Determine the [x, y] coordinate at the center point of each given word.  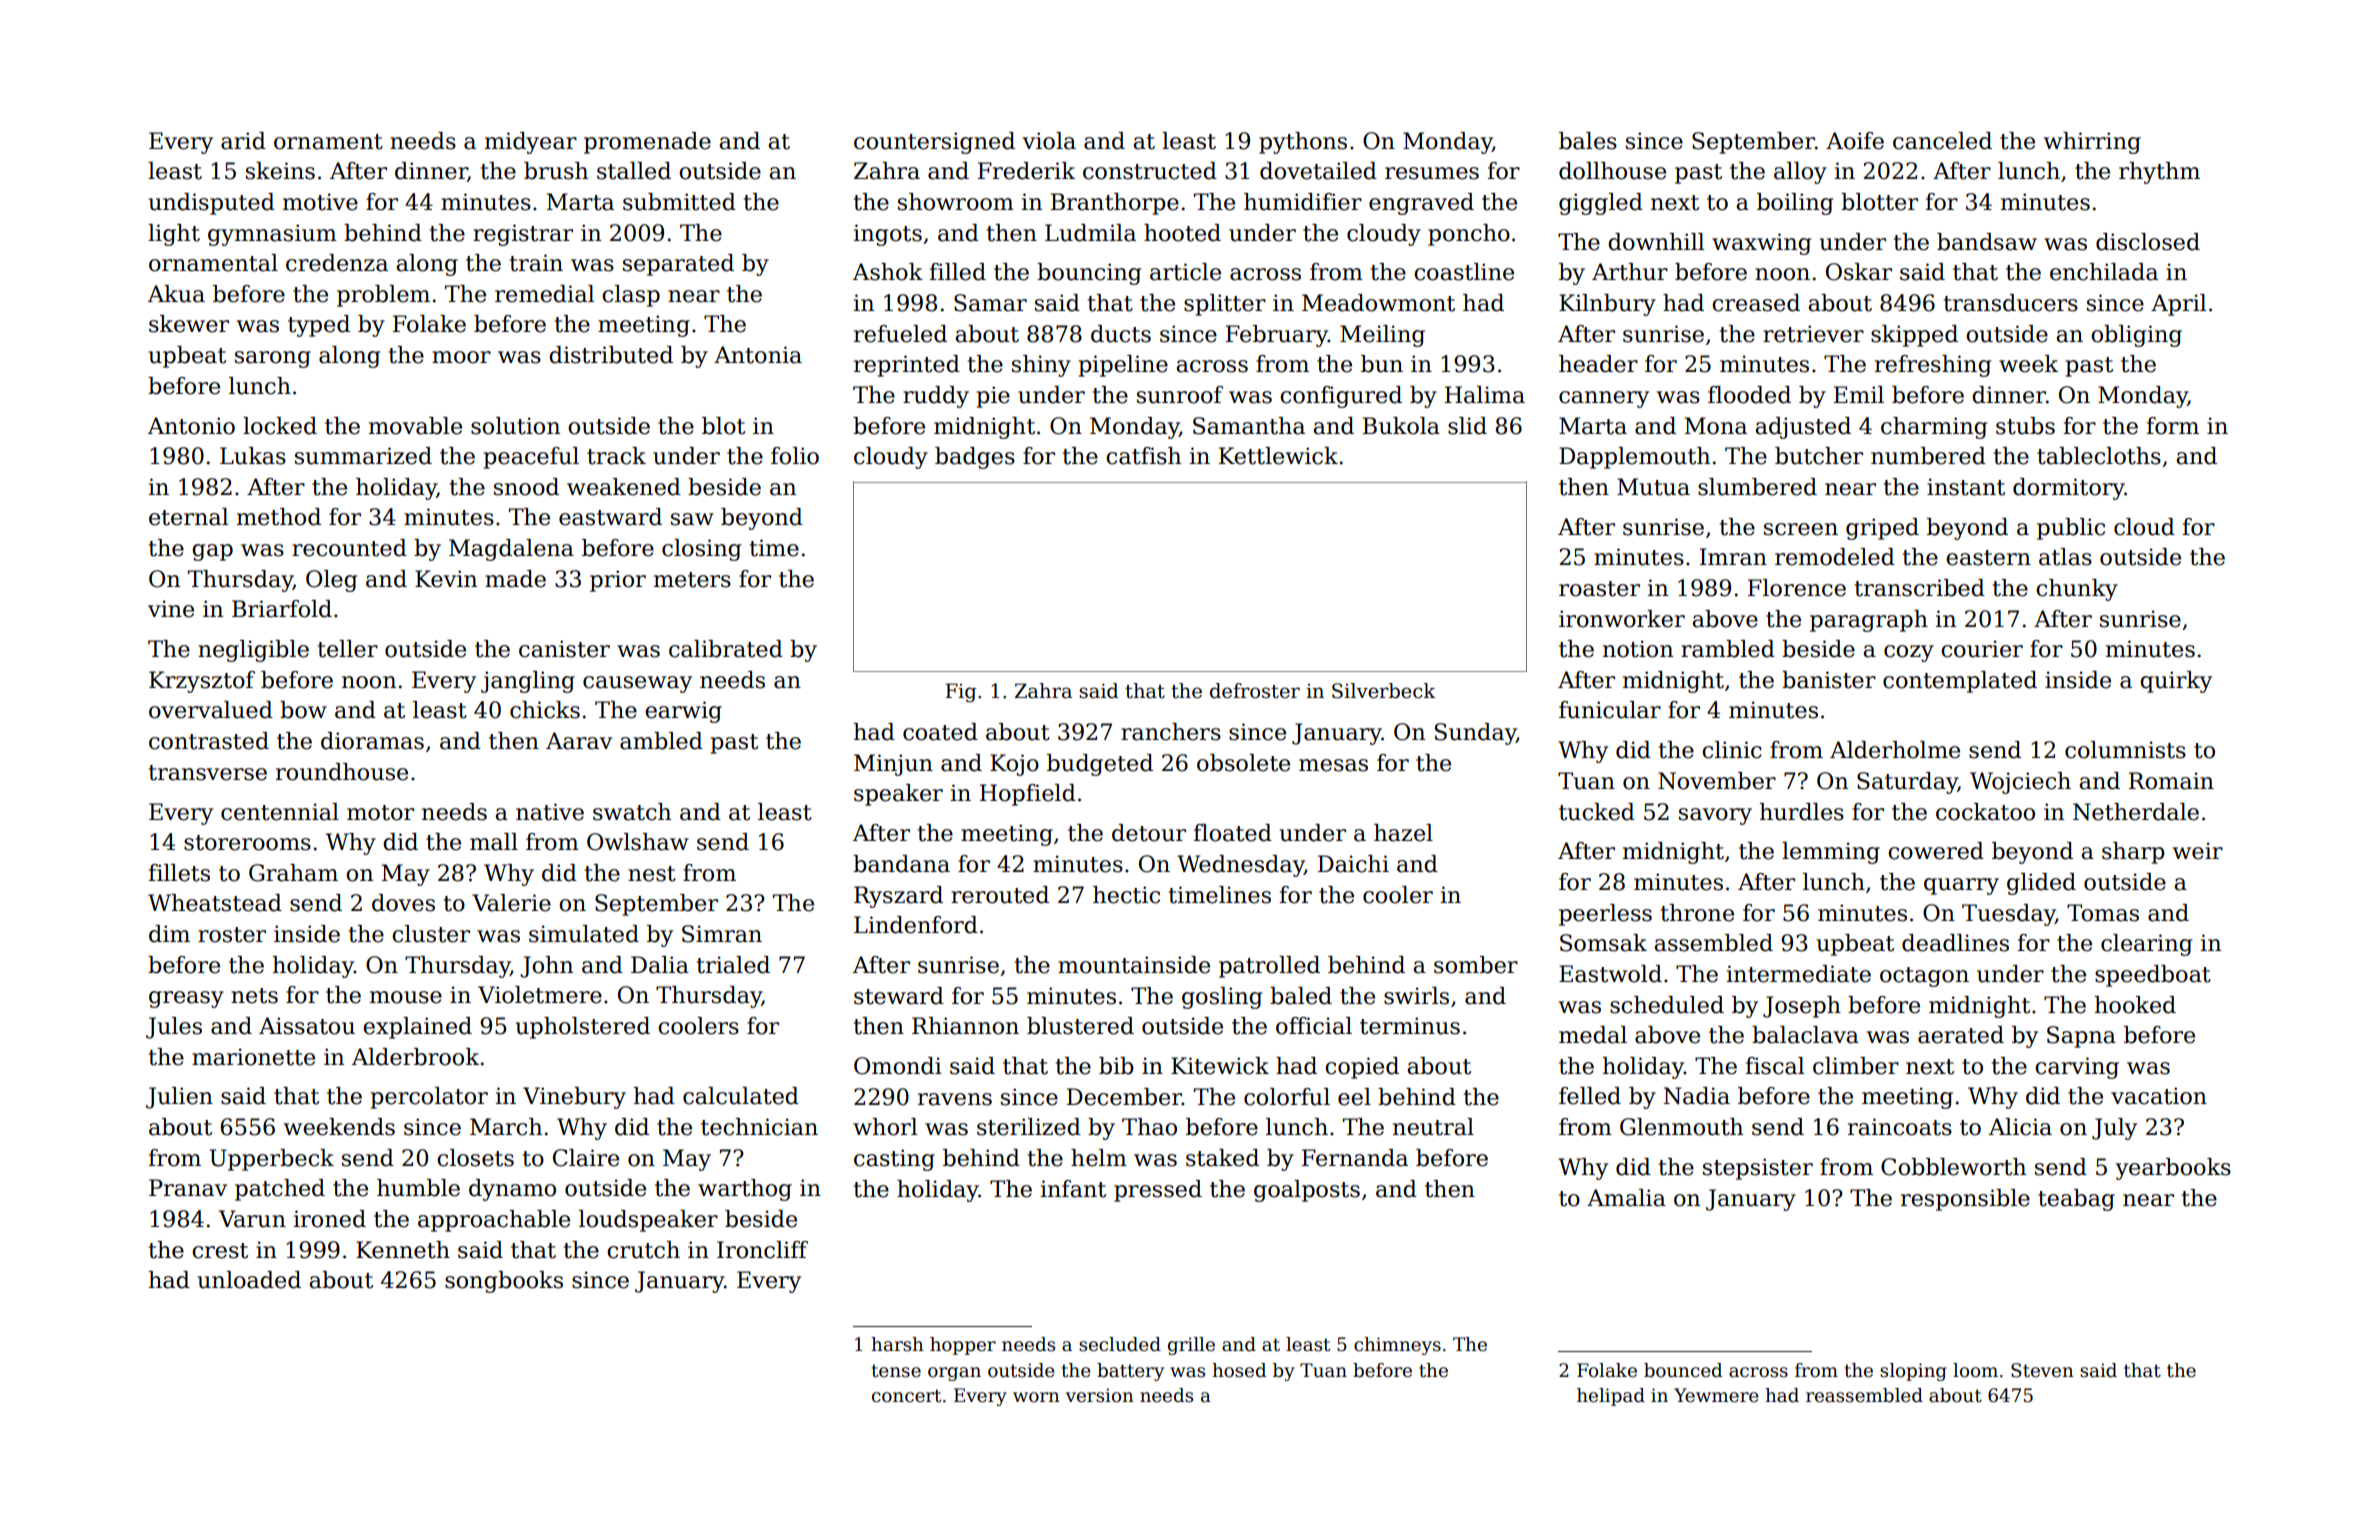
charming [1934, 428]
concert [906, 1396]
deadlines [1955, 943]
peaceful [531, 458]
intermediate [1798, 974]
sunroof [1180, 395]
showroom [956, 202]
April [2178, 305]
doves [403, 903]
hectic [1126, 895]
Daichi [1353, 864]
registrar [523, 235]
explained [417, 1028]
